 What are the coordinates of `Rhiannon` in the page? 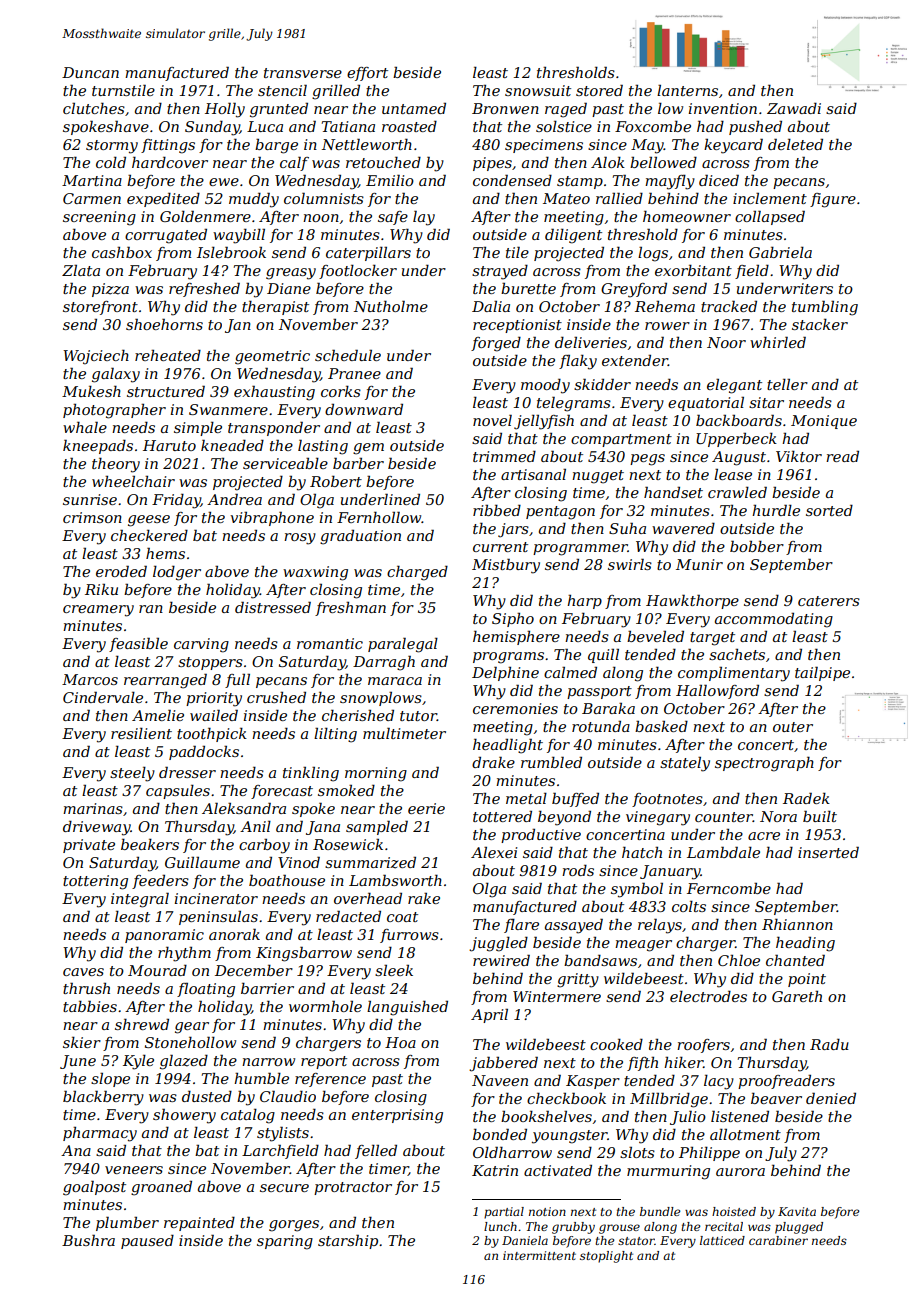 It's located at (797, 924).
